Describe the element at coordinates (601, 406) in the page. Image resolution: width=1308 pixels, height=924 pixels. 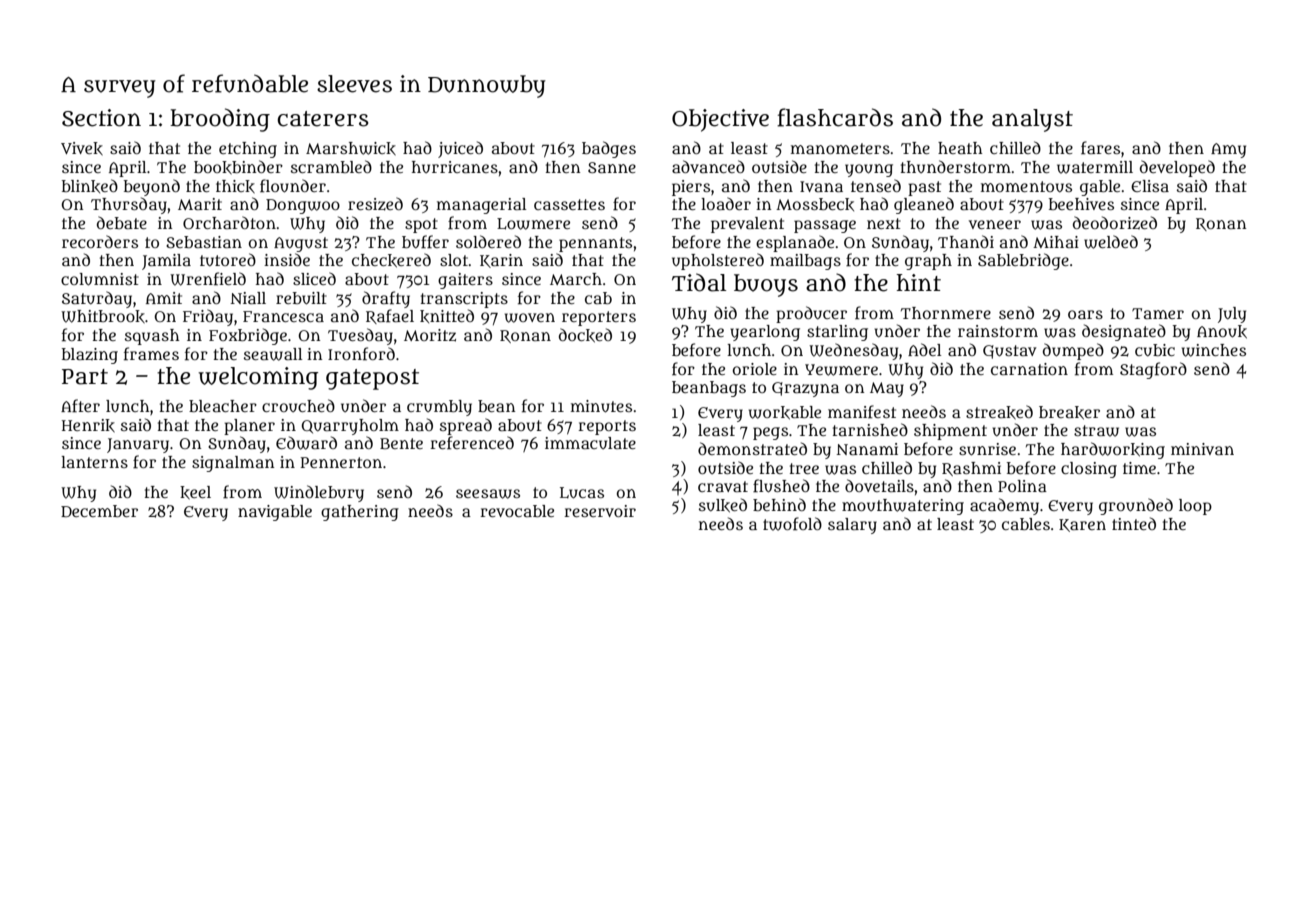
I see `minutes` at that location.
